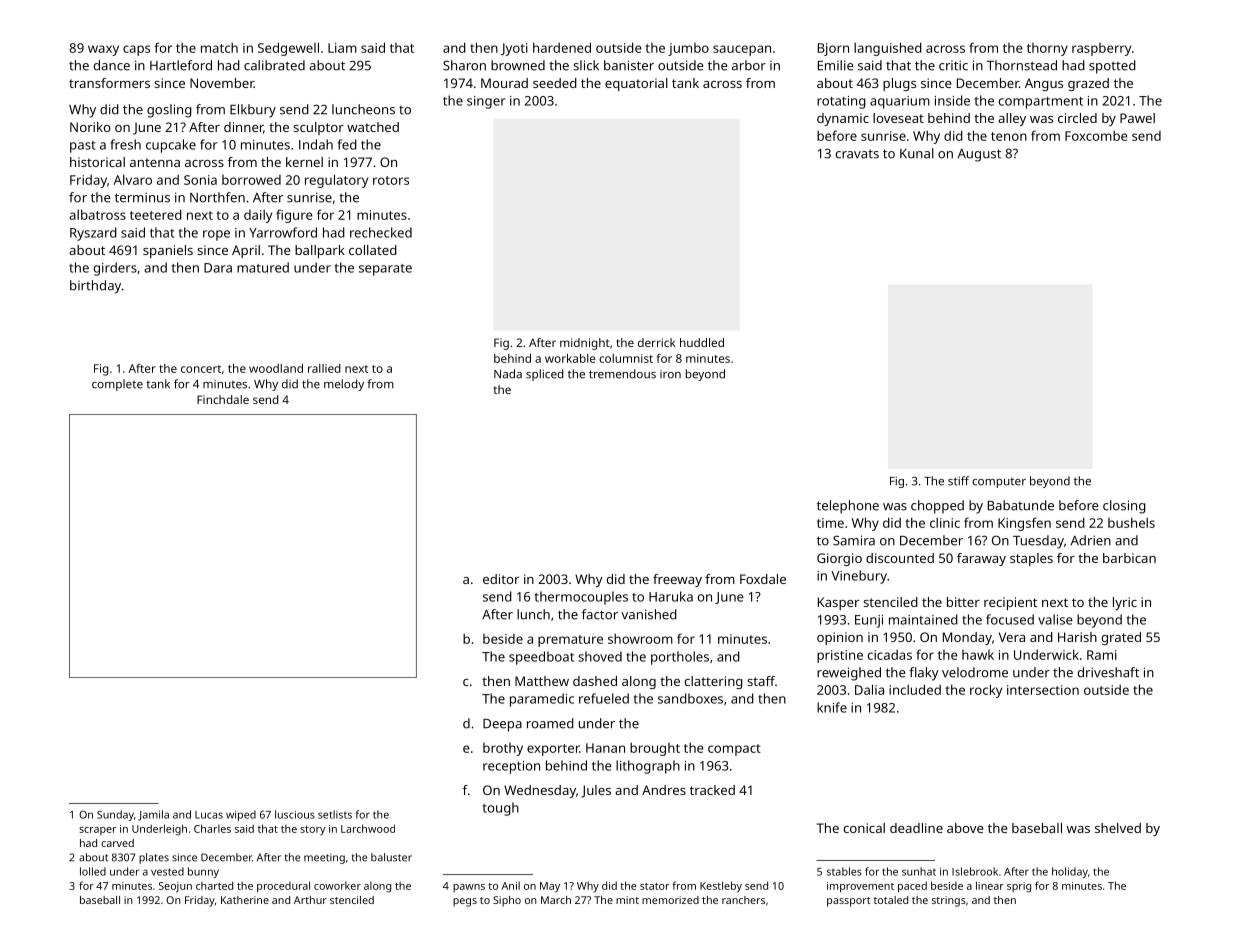  I want to click on editor, so click(501, 579).
